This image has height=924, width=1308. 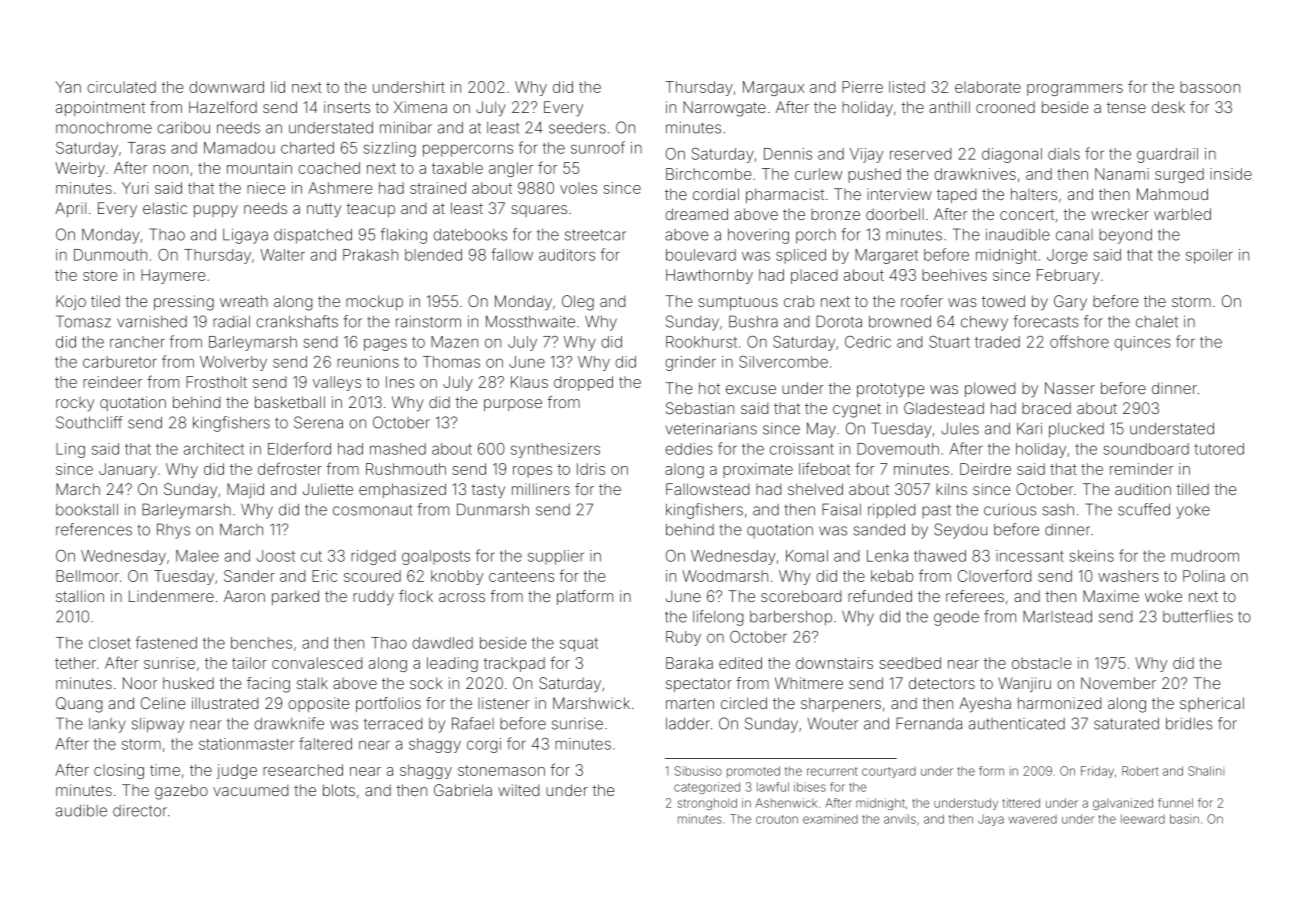 I want to click on examined, so click(x=830, y=819).
